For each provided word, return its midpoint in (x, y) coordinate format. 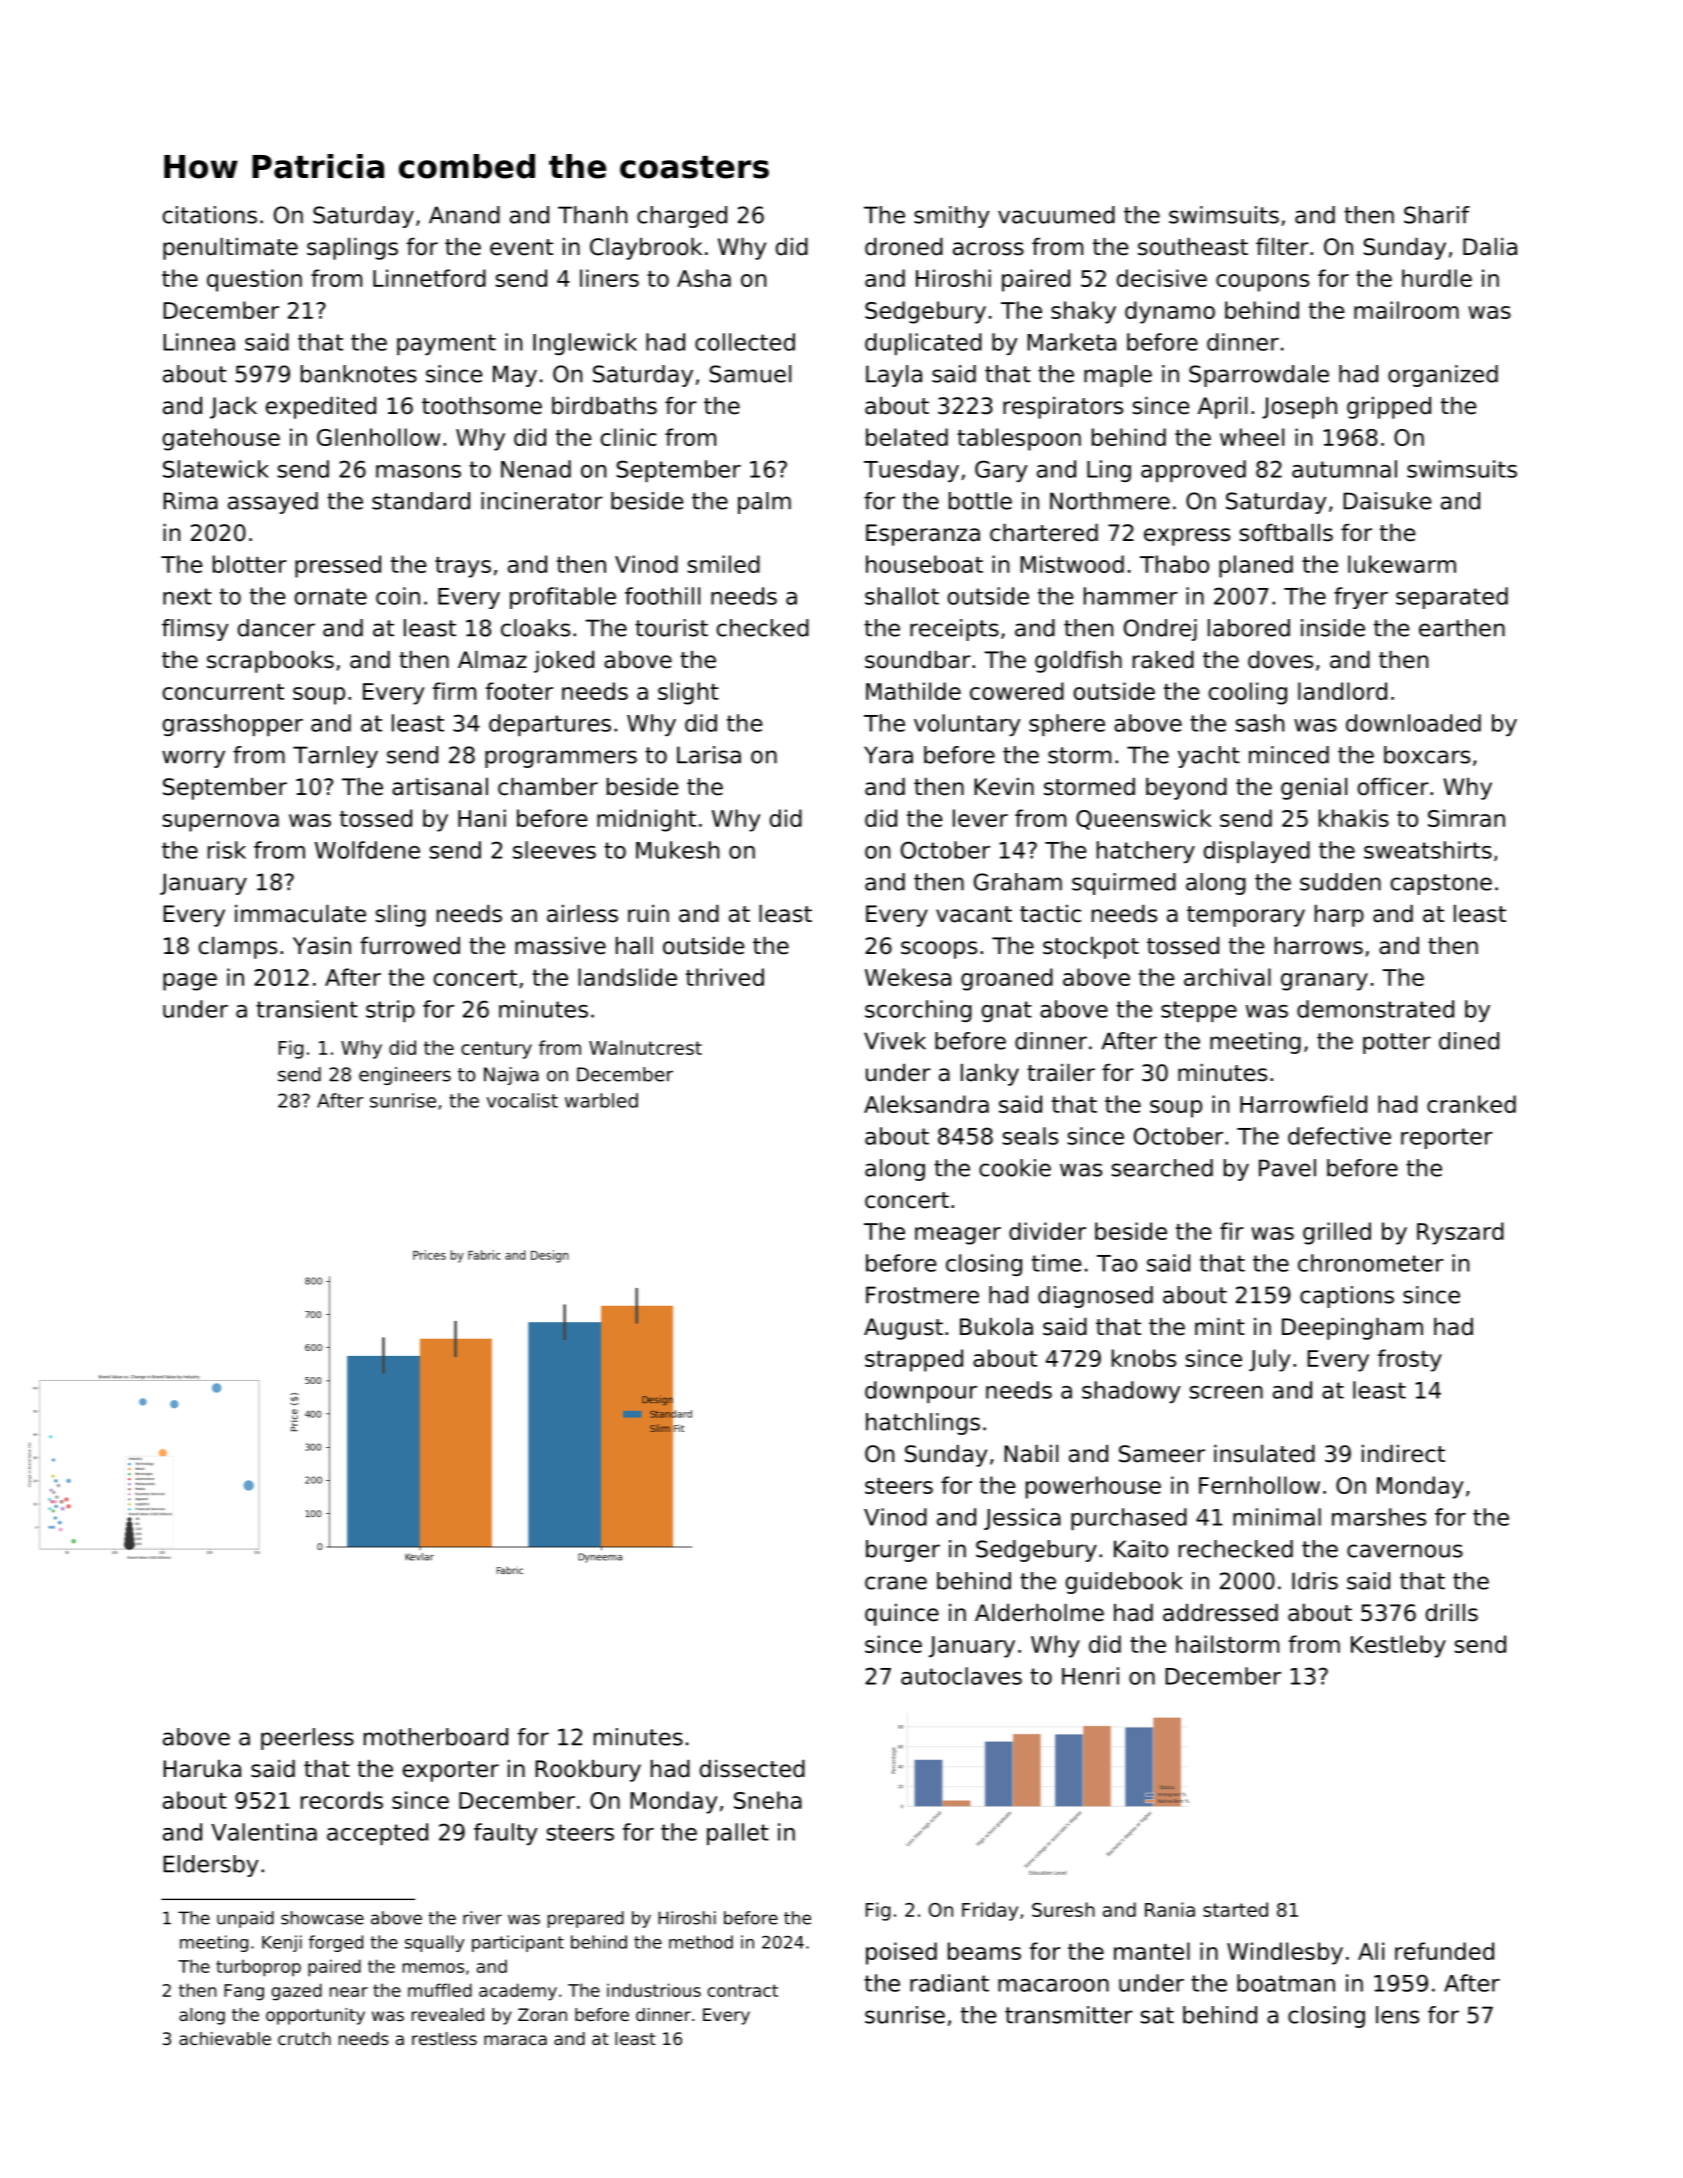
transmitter (1069, 2015)
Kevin (1004, 787)
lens (1397, 2015)
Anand (464, 215)
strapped (914, 1360)
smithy (951, 217)
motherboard (436, 1737)
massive (560, 946)
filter (1282, 247)
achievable (225, 2038)
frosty (1410, 1360)
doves (1280, 660)
